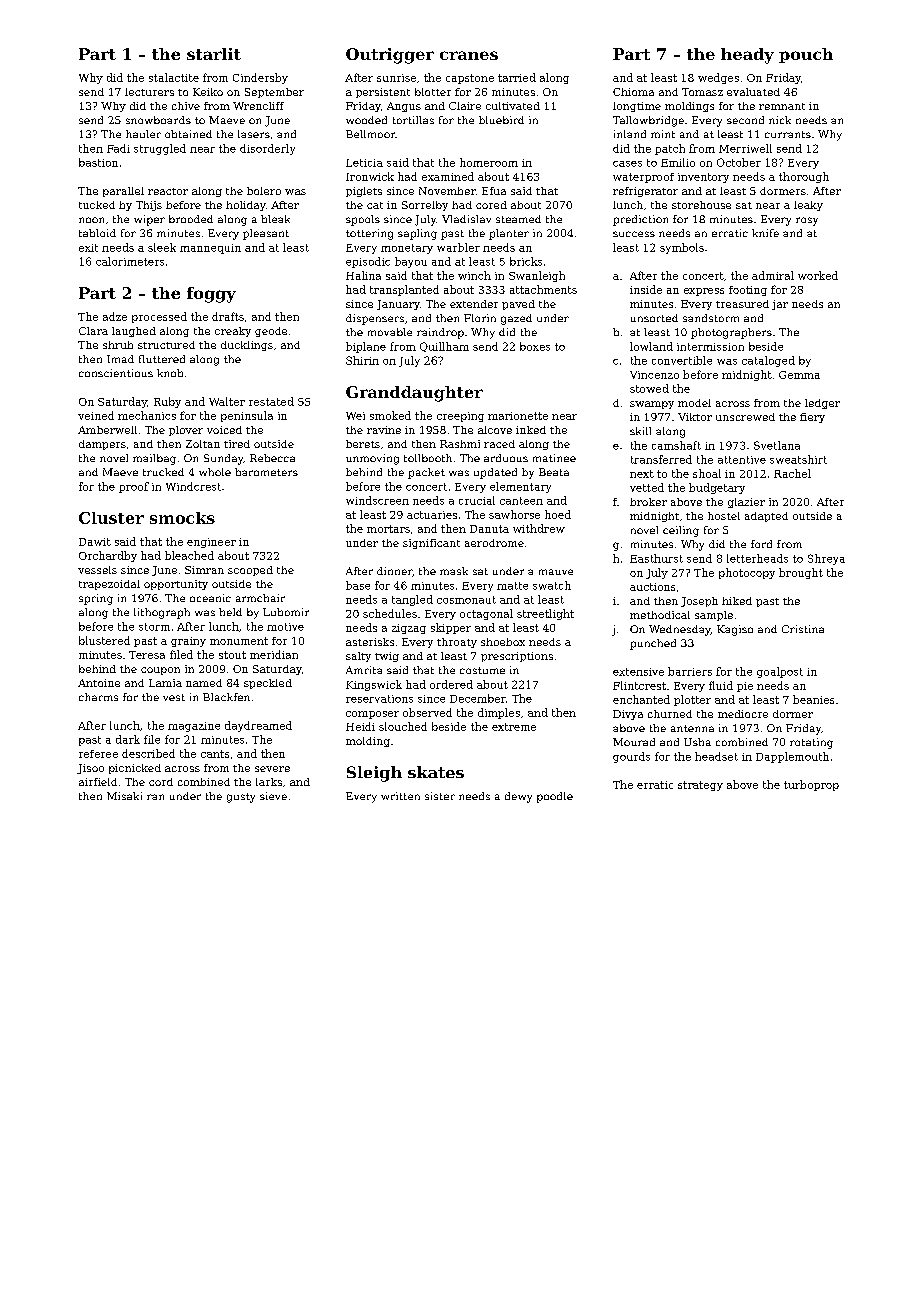 Image resolution: width=924 pixels, height=1308 pixels. I want to click on dewy, so click(518, 797).
